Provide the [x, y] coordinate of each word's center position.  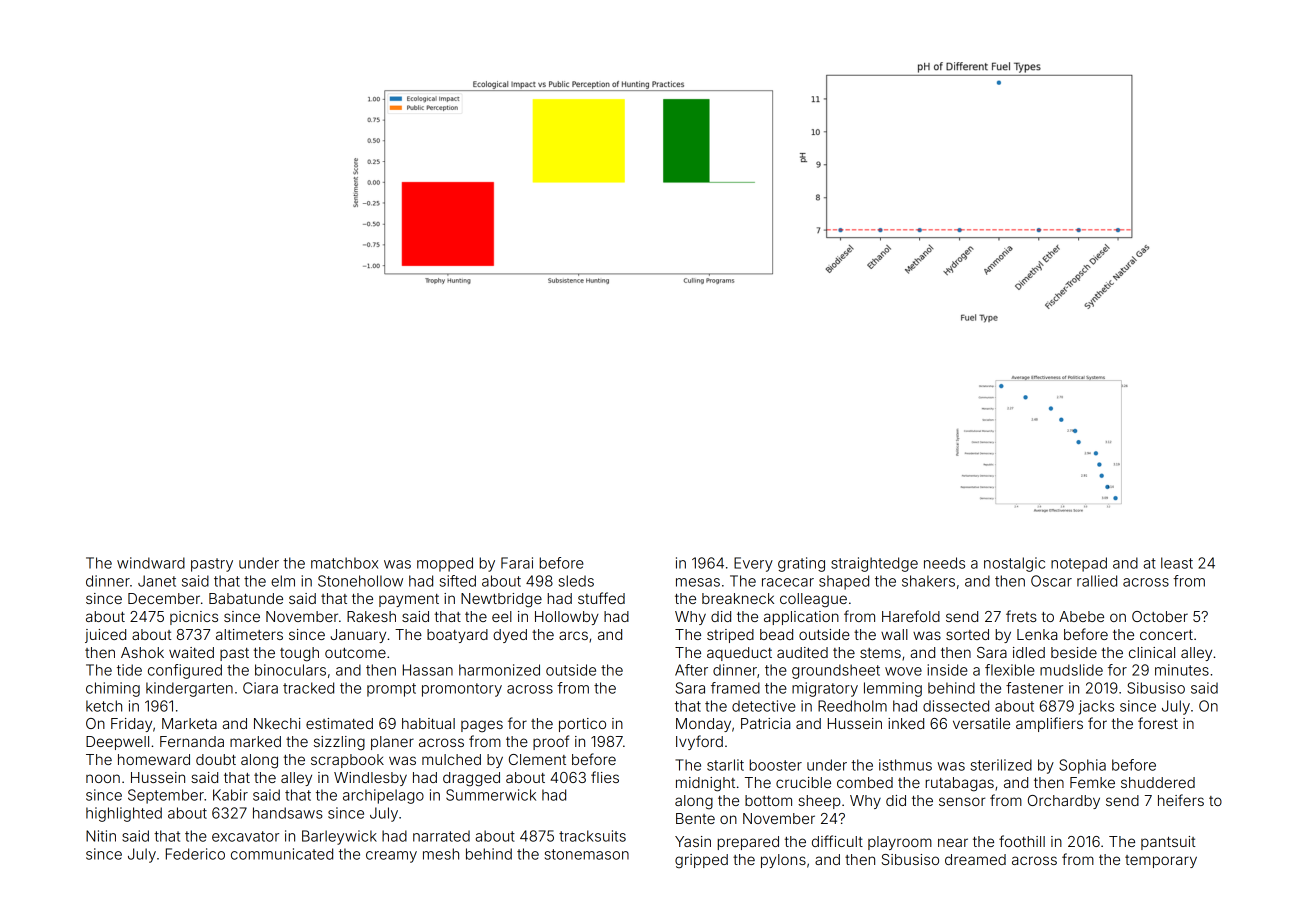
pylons [783, 861]
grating [801, 564]
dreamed [975, 859]
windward [151, 563]
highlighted [124, 814]
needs [944, 563]
